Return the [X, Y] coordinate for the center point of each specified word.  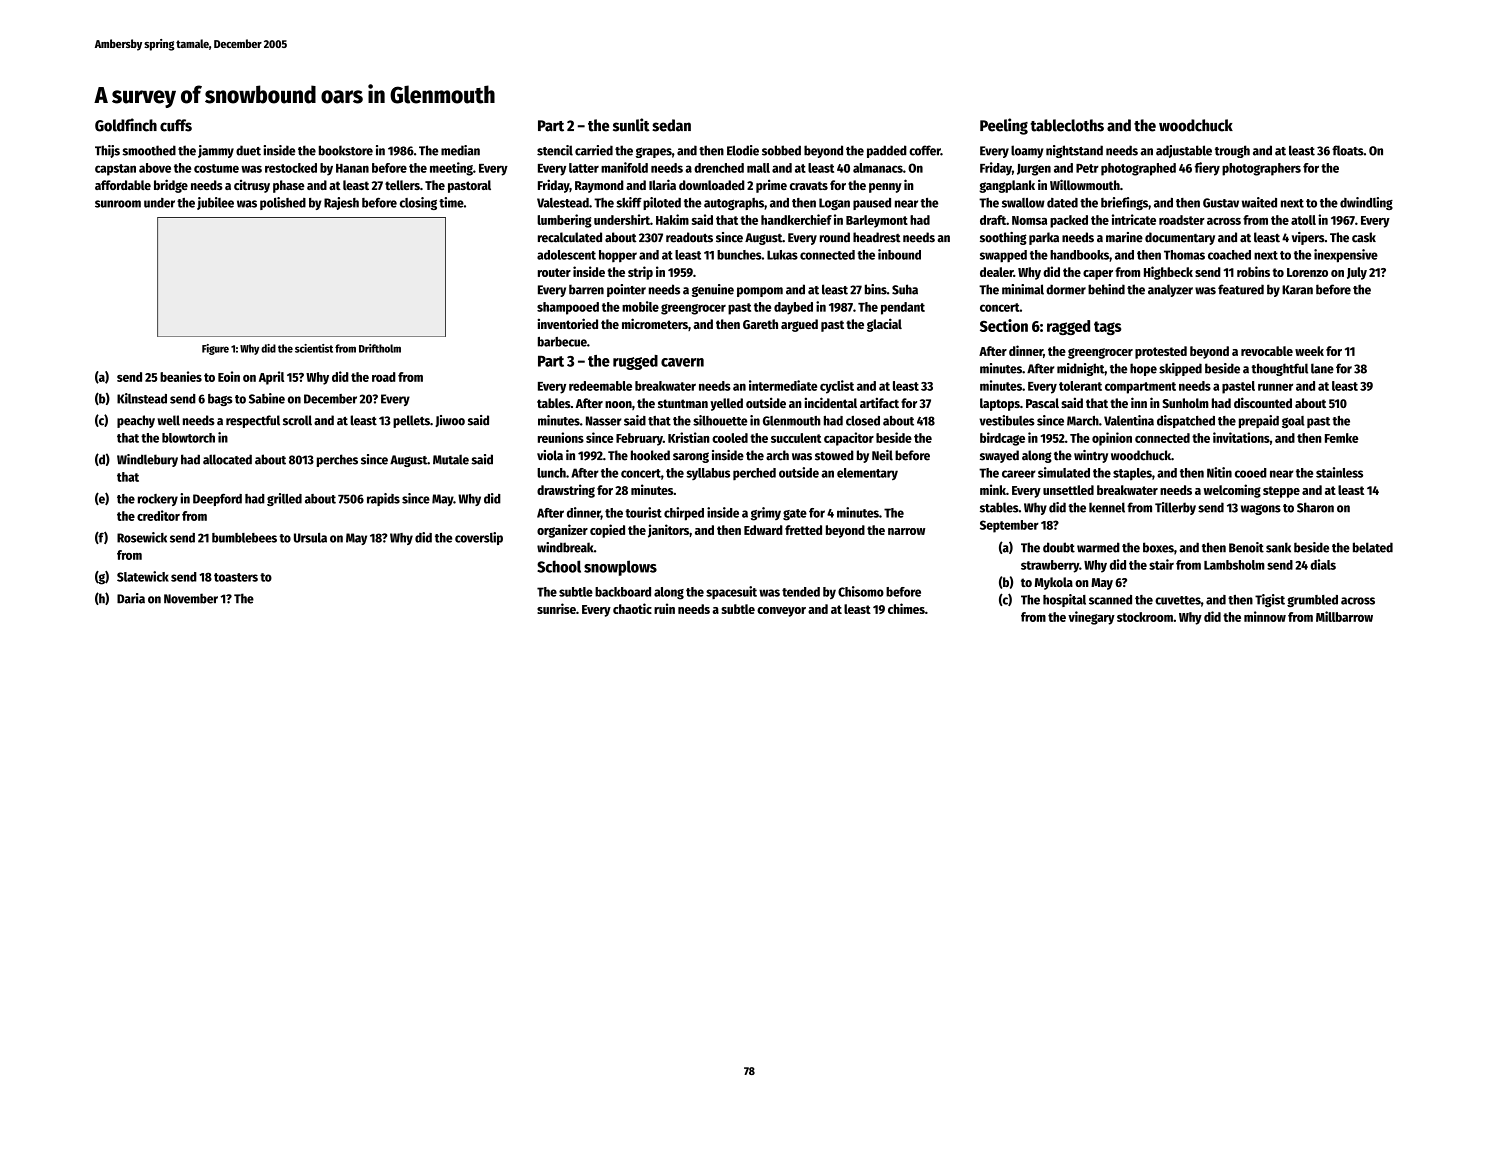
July [1357, 273]
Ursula [310, 538]
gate [795, 515]
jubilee [215, 203]
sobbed [781, 150]
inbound [899, 254]
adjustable [1184, 151]
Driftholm [380, 348]
